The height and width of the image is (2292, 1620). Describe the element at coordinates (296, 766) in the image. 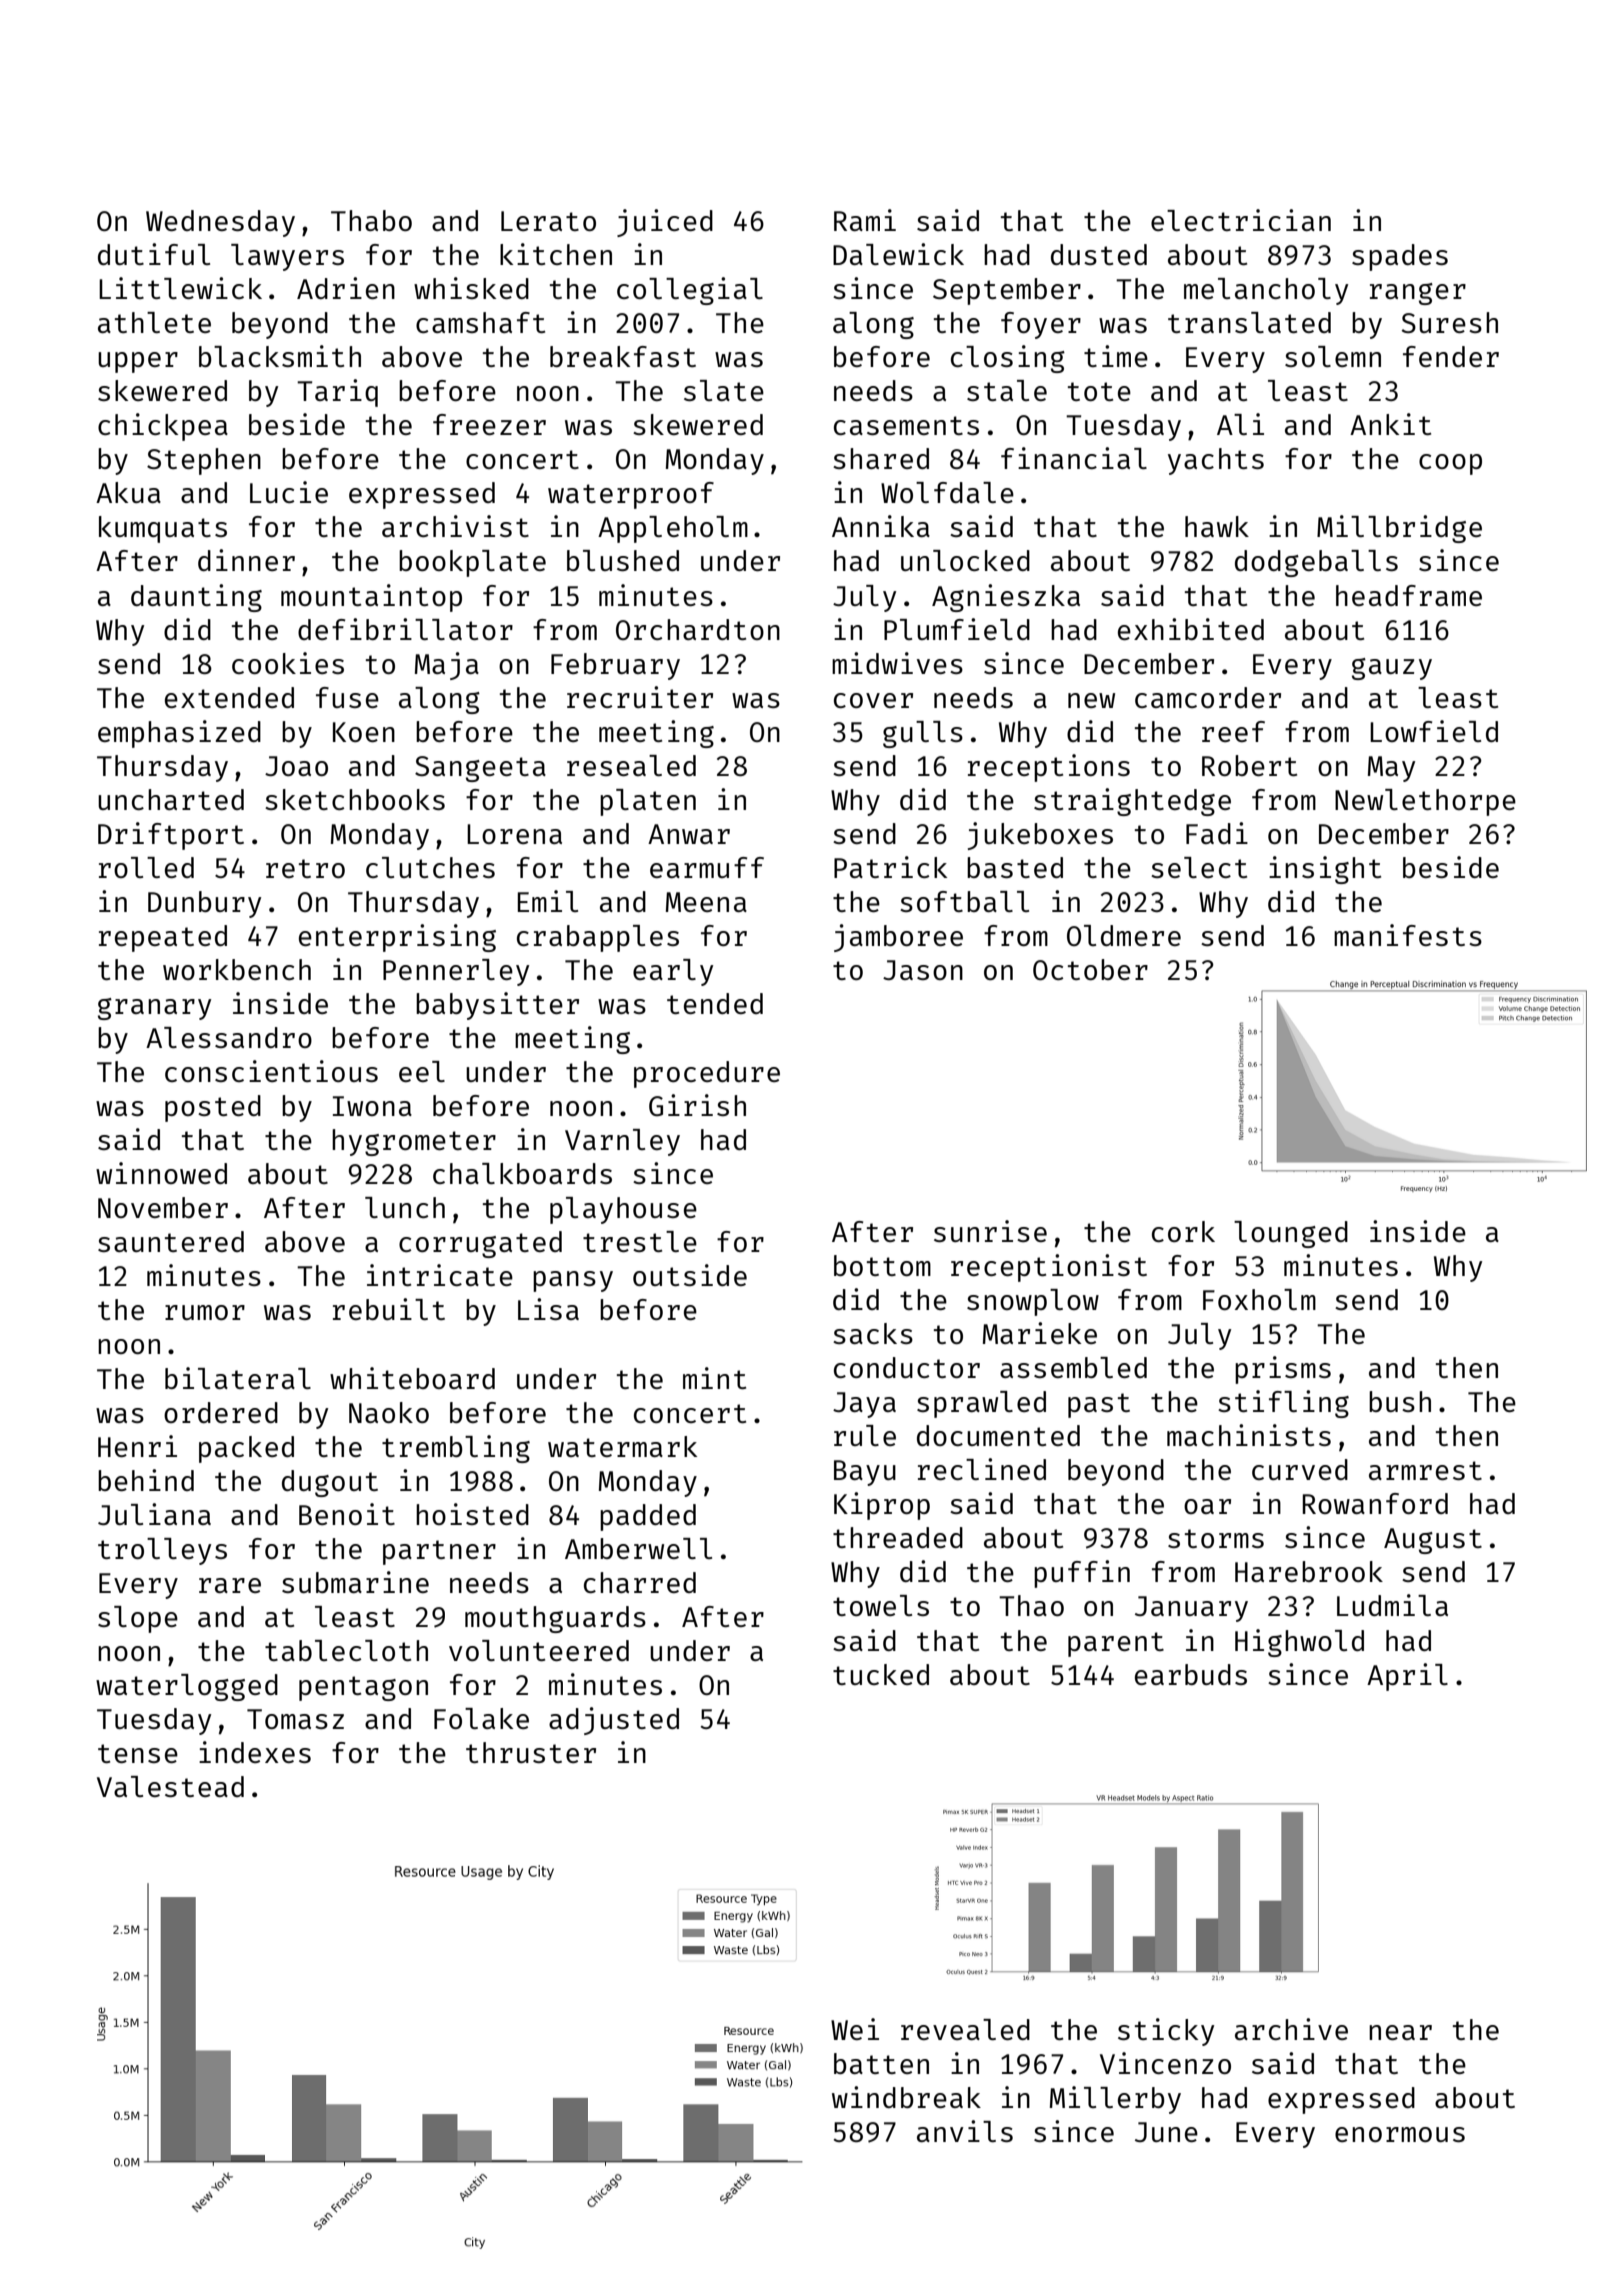

I see `Joao` at that location.
